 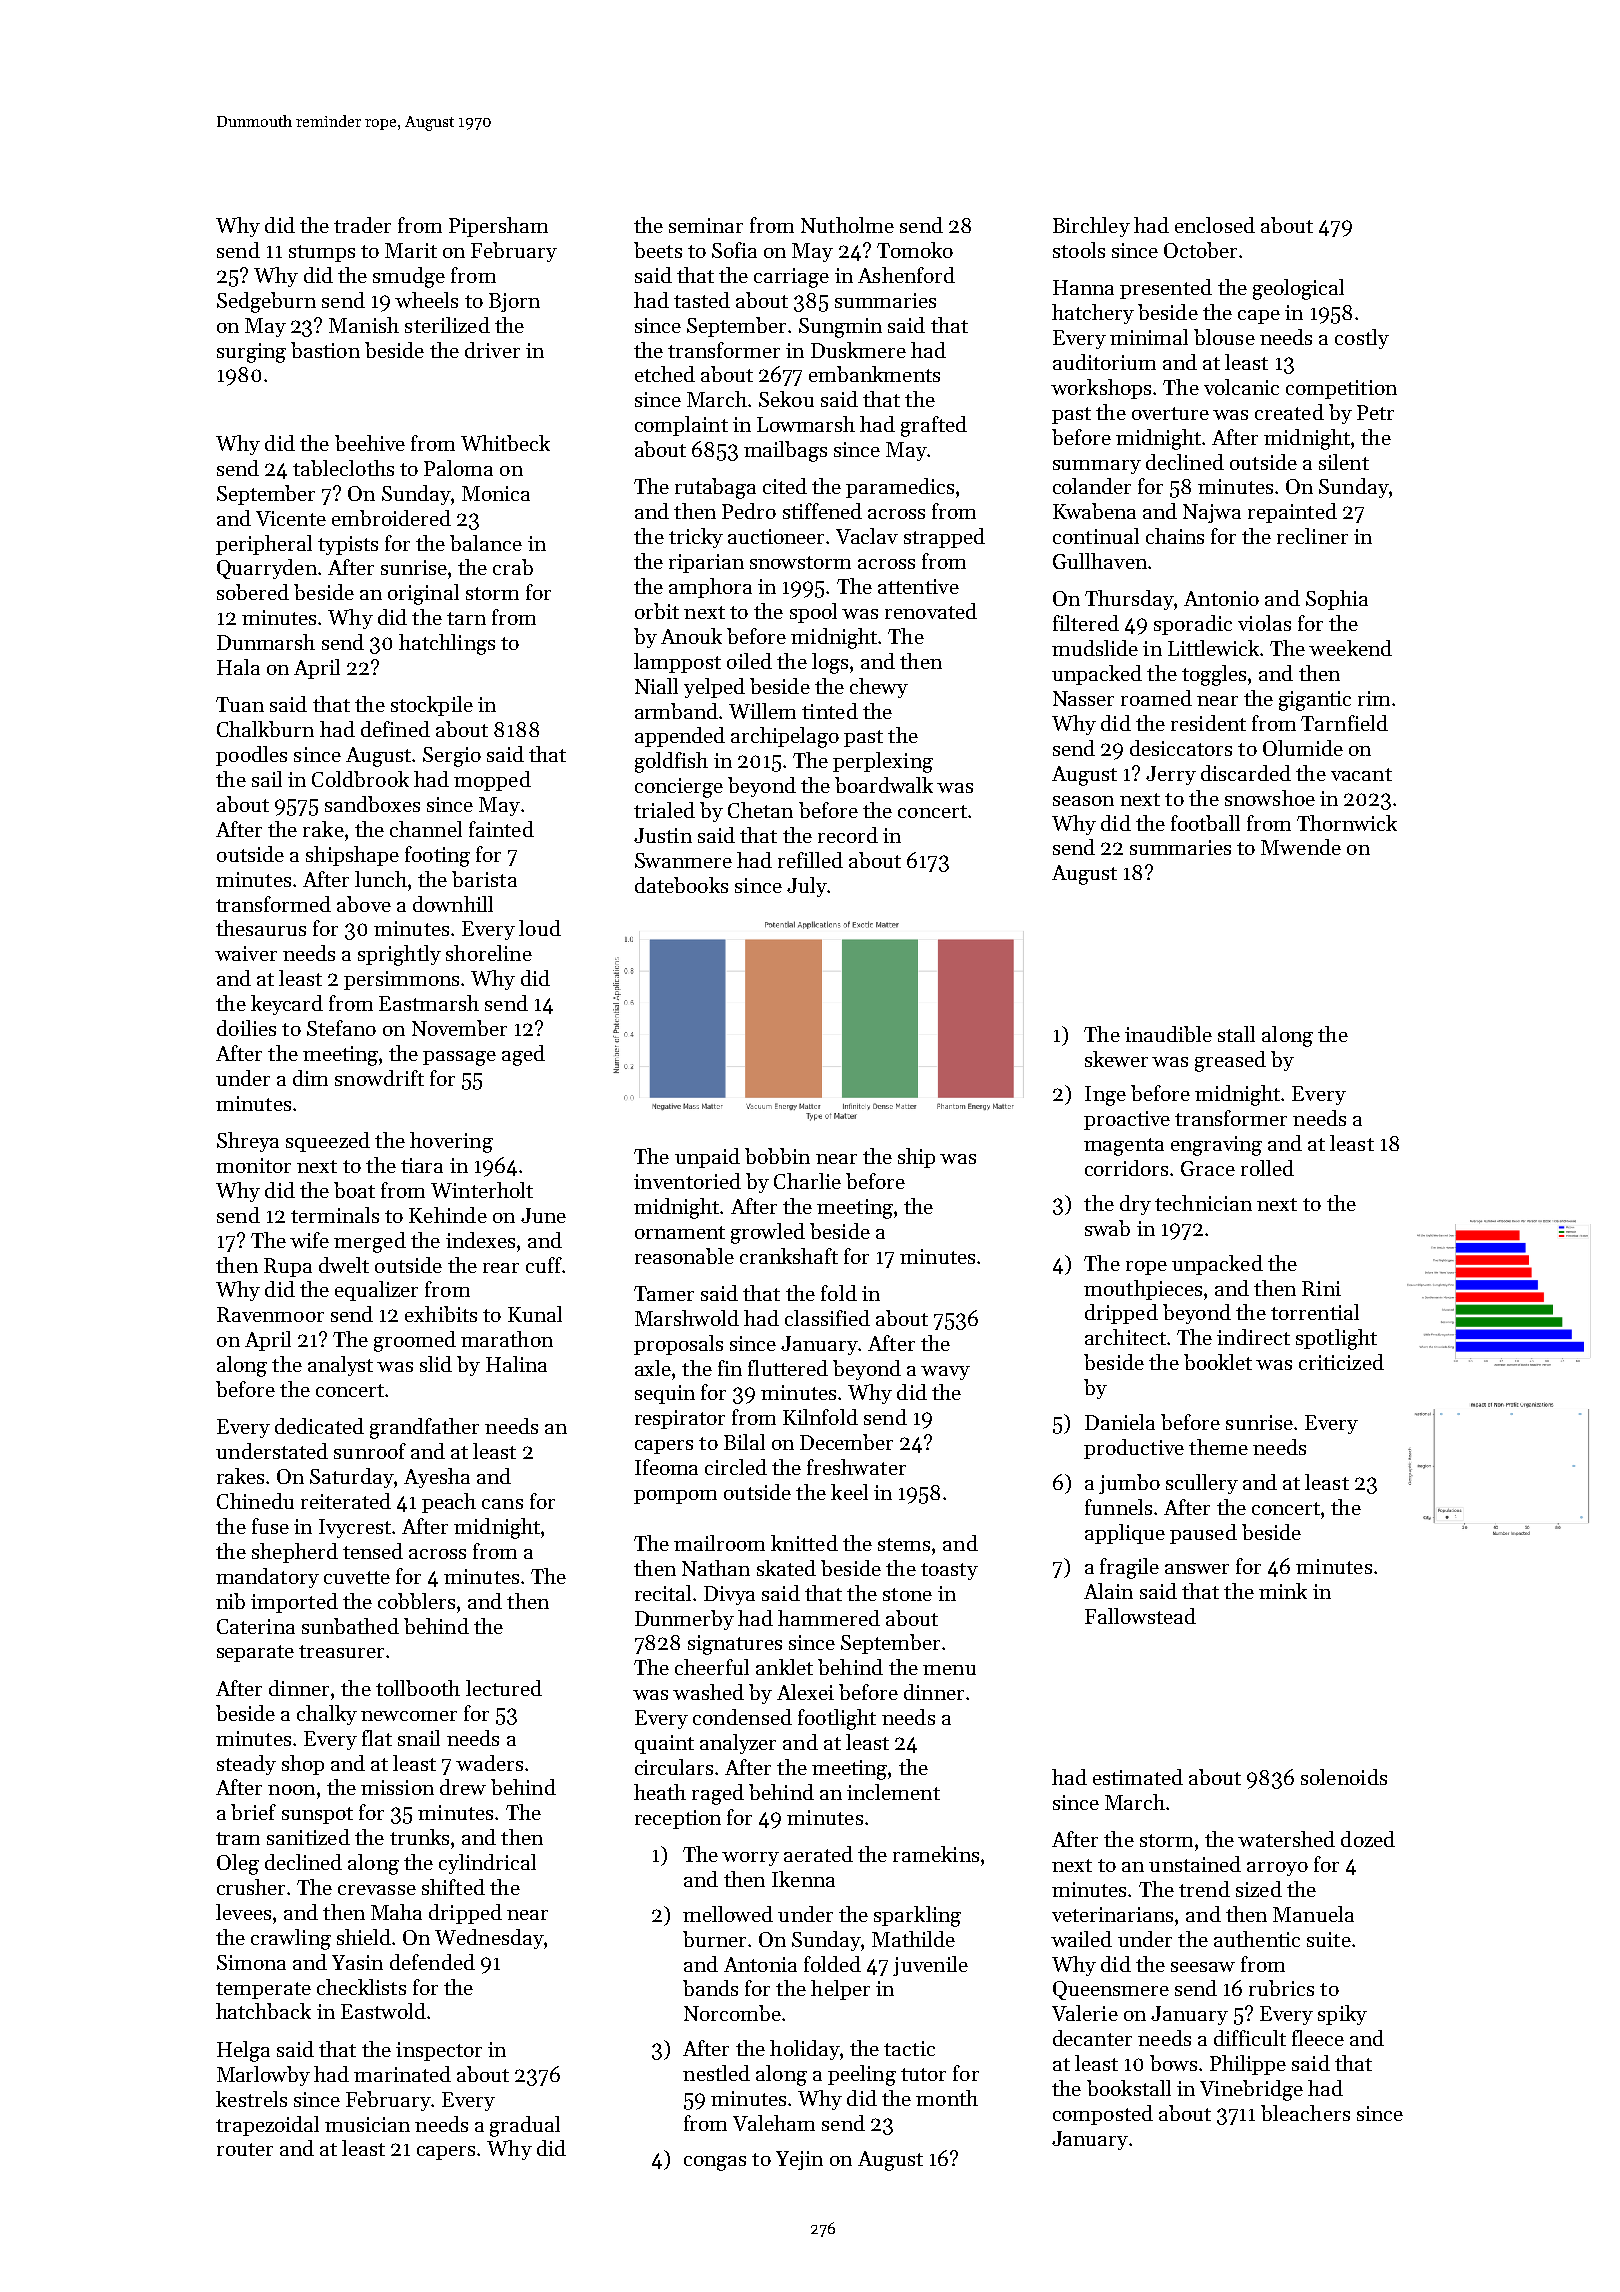 I want to click on channel, so click(x=426, y=829).
